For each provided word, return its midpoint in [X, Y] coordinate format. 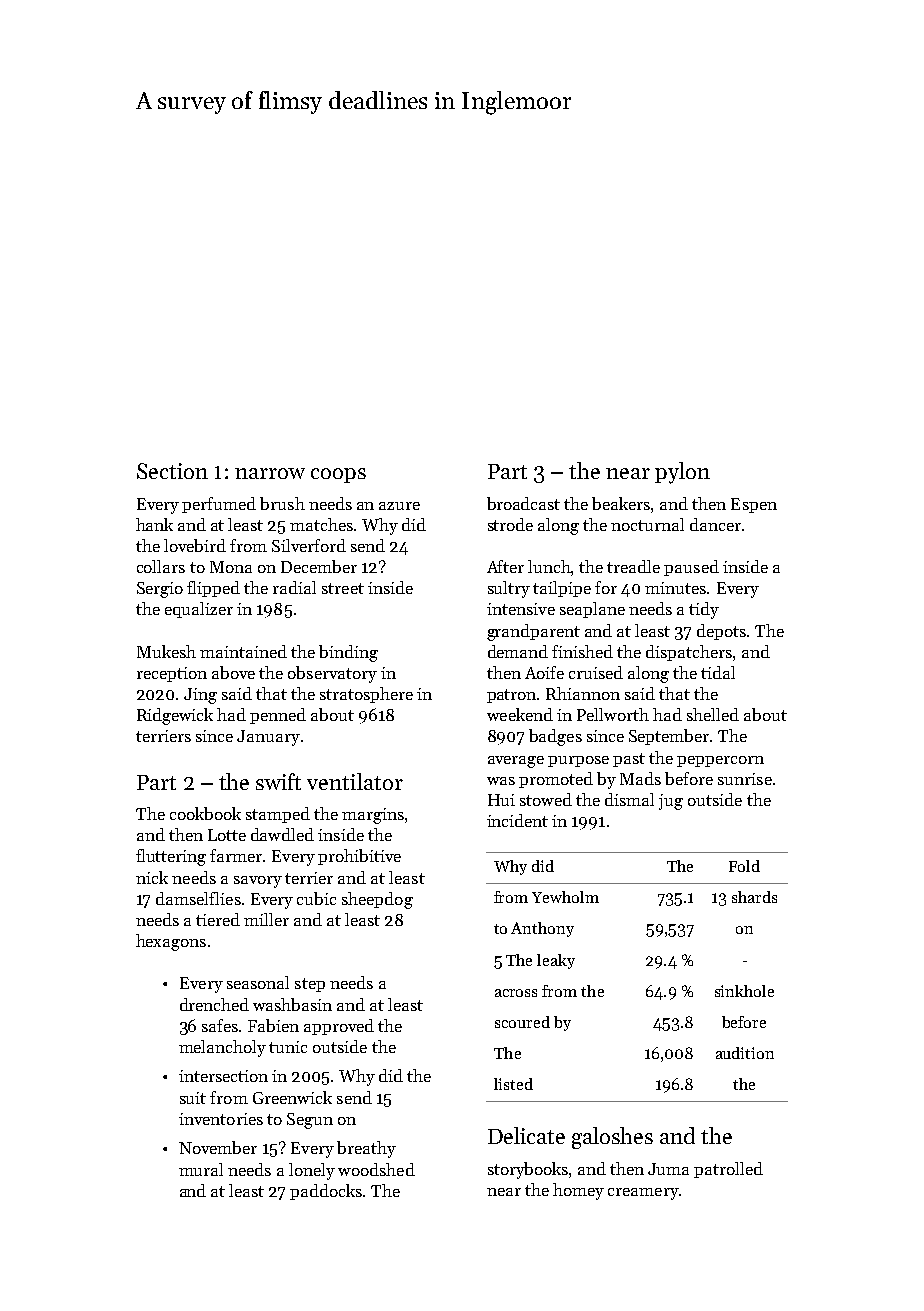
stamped [278, 815]
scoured [522, 1022]
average [516, 762]
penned [278, 716]
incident [517, 820]
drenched [214, 1004]
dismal [629, 799]
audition [745, 1053]
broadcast [523, 503]
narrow [270, 473]
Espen [754, 505]
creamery [643, 1194]
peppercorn [720, 761]
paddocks [326, 1192]
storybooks [528, 1170]
